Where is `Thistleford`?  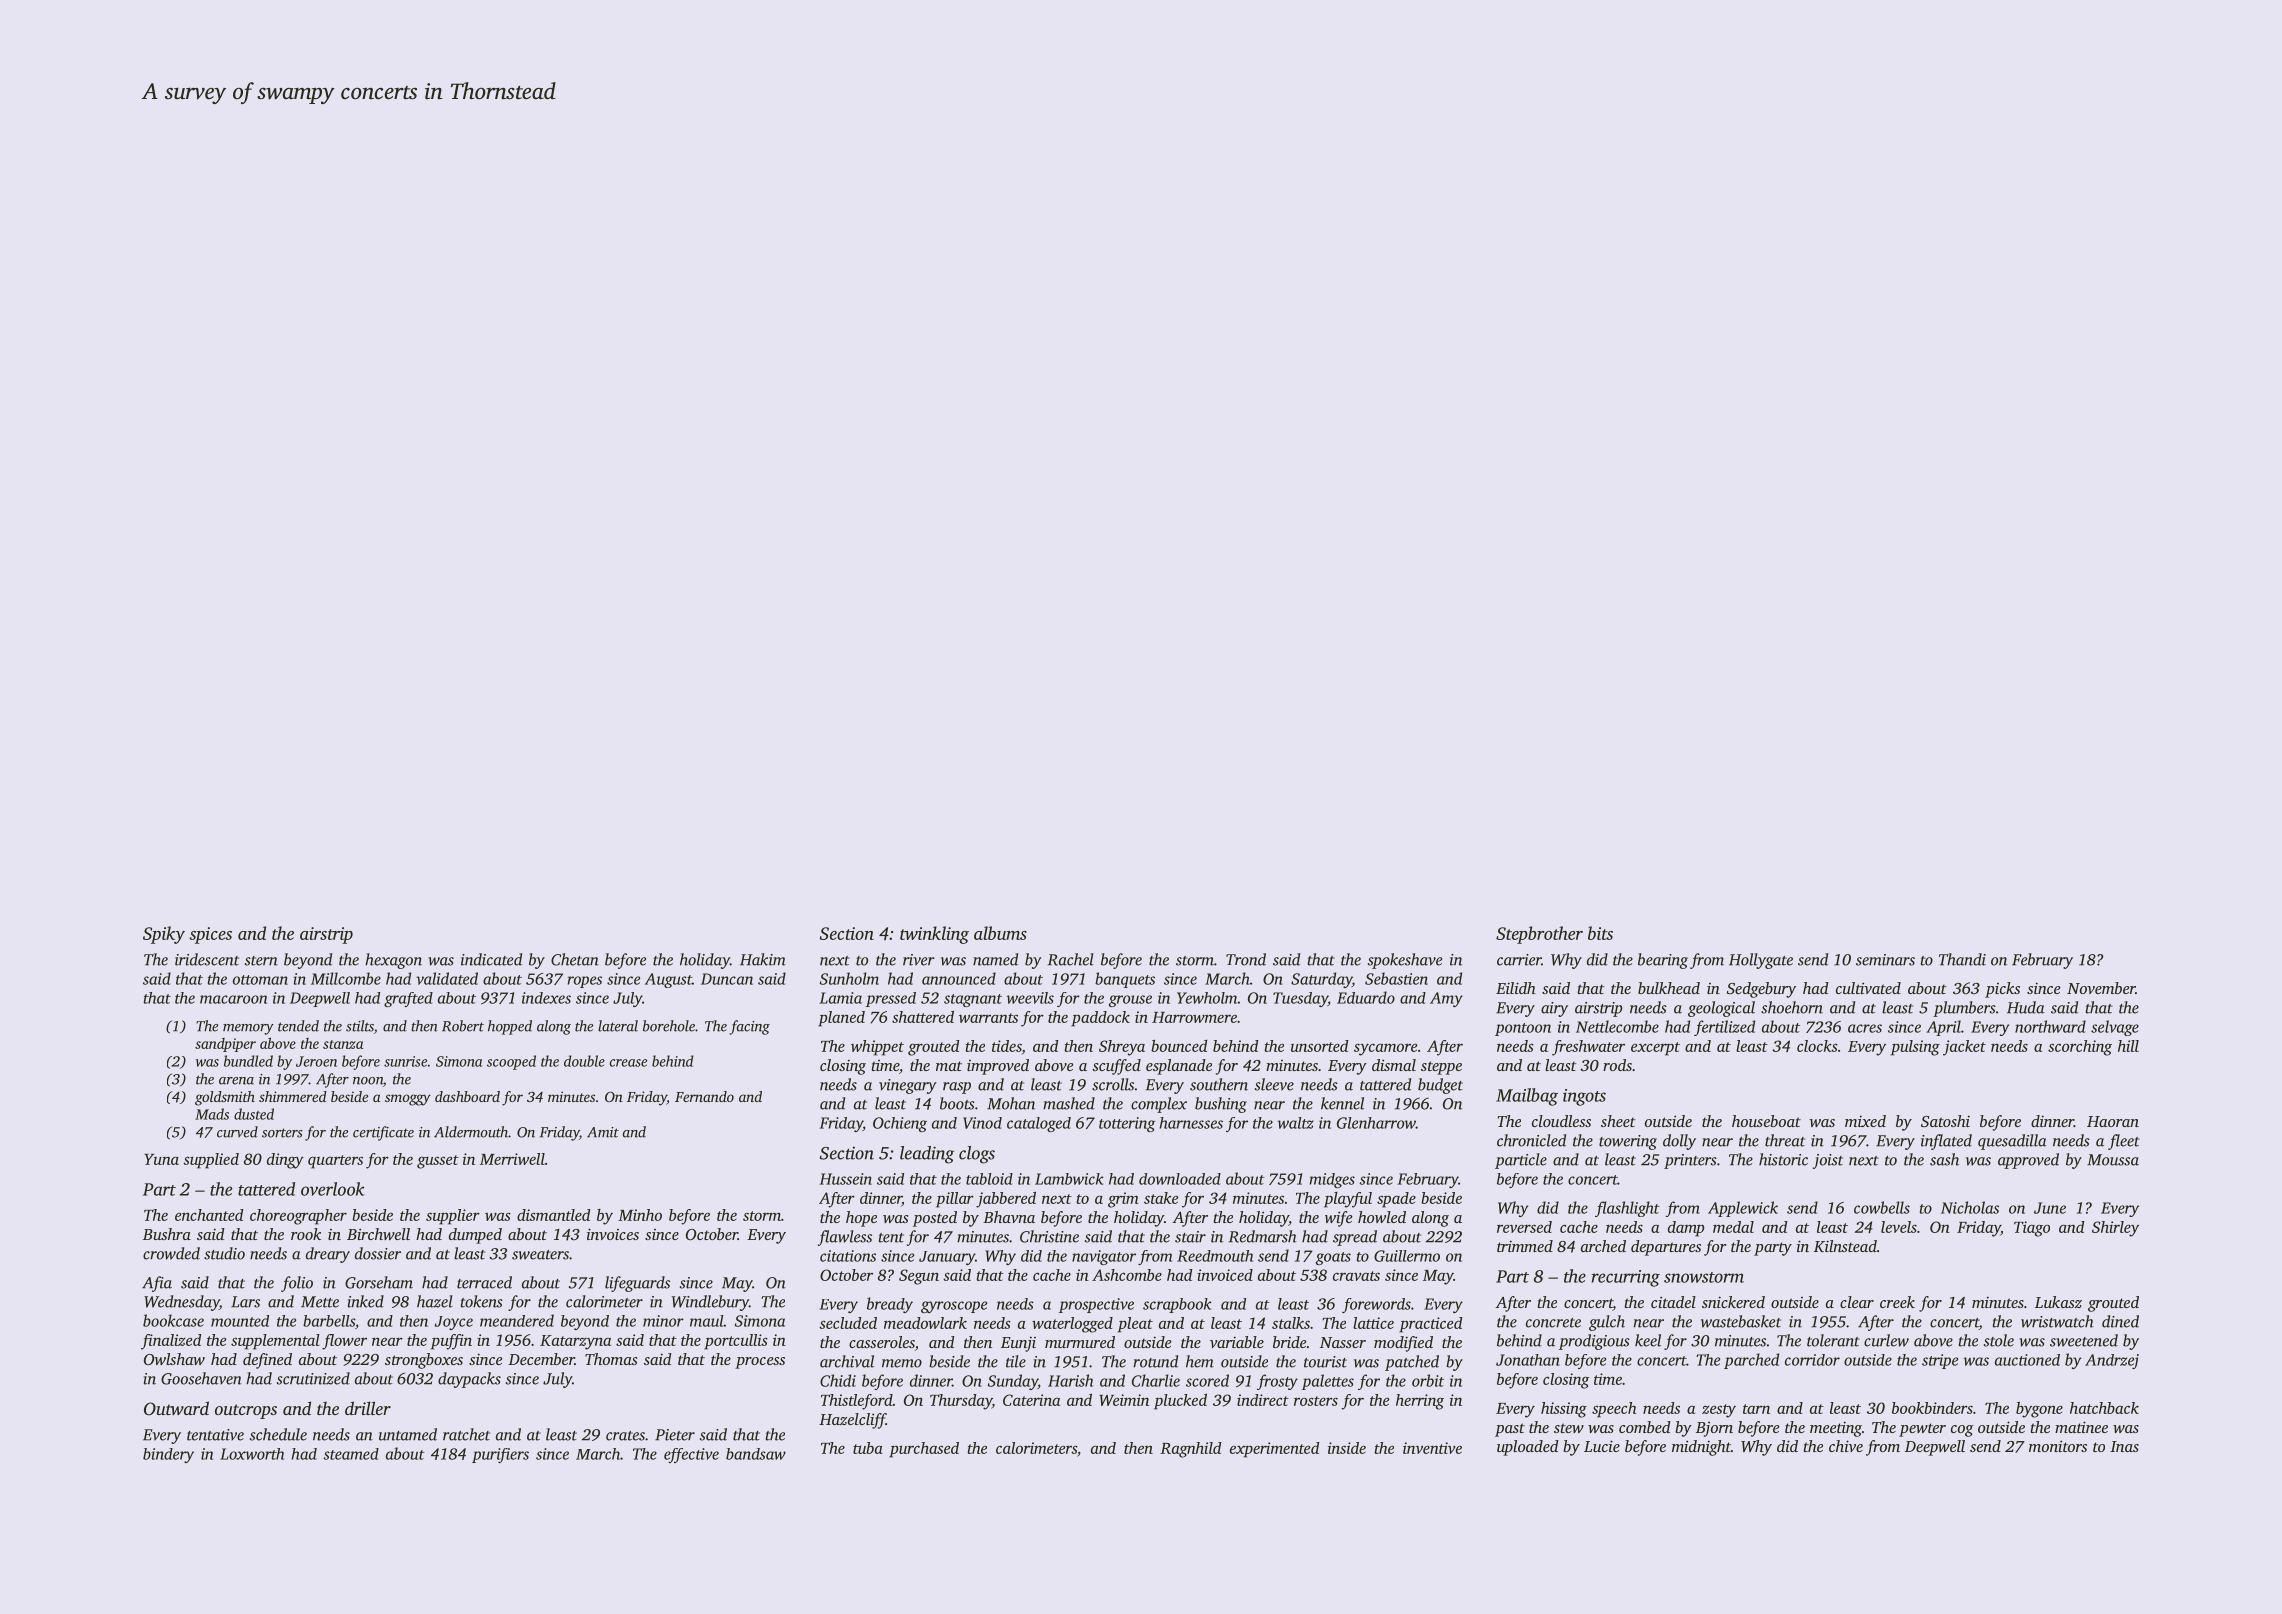
Thistleford is located at coordinates (857, 1402).
